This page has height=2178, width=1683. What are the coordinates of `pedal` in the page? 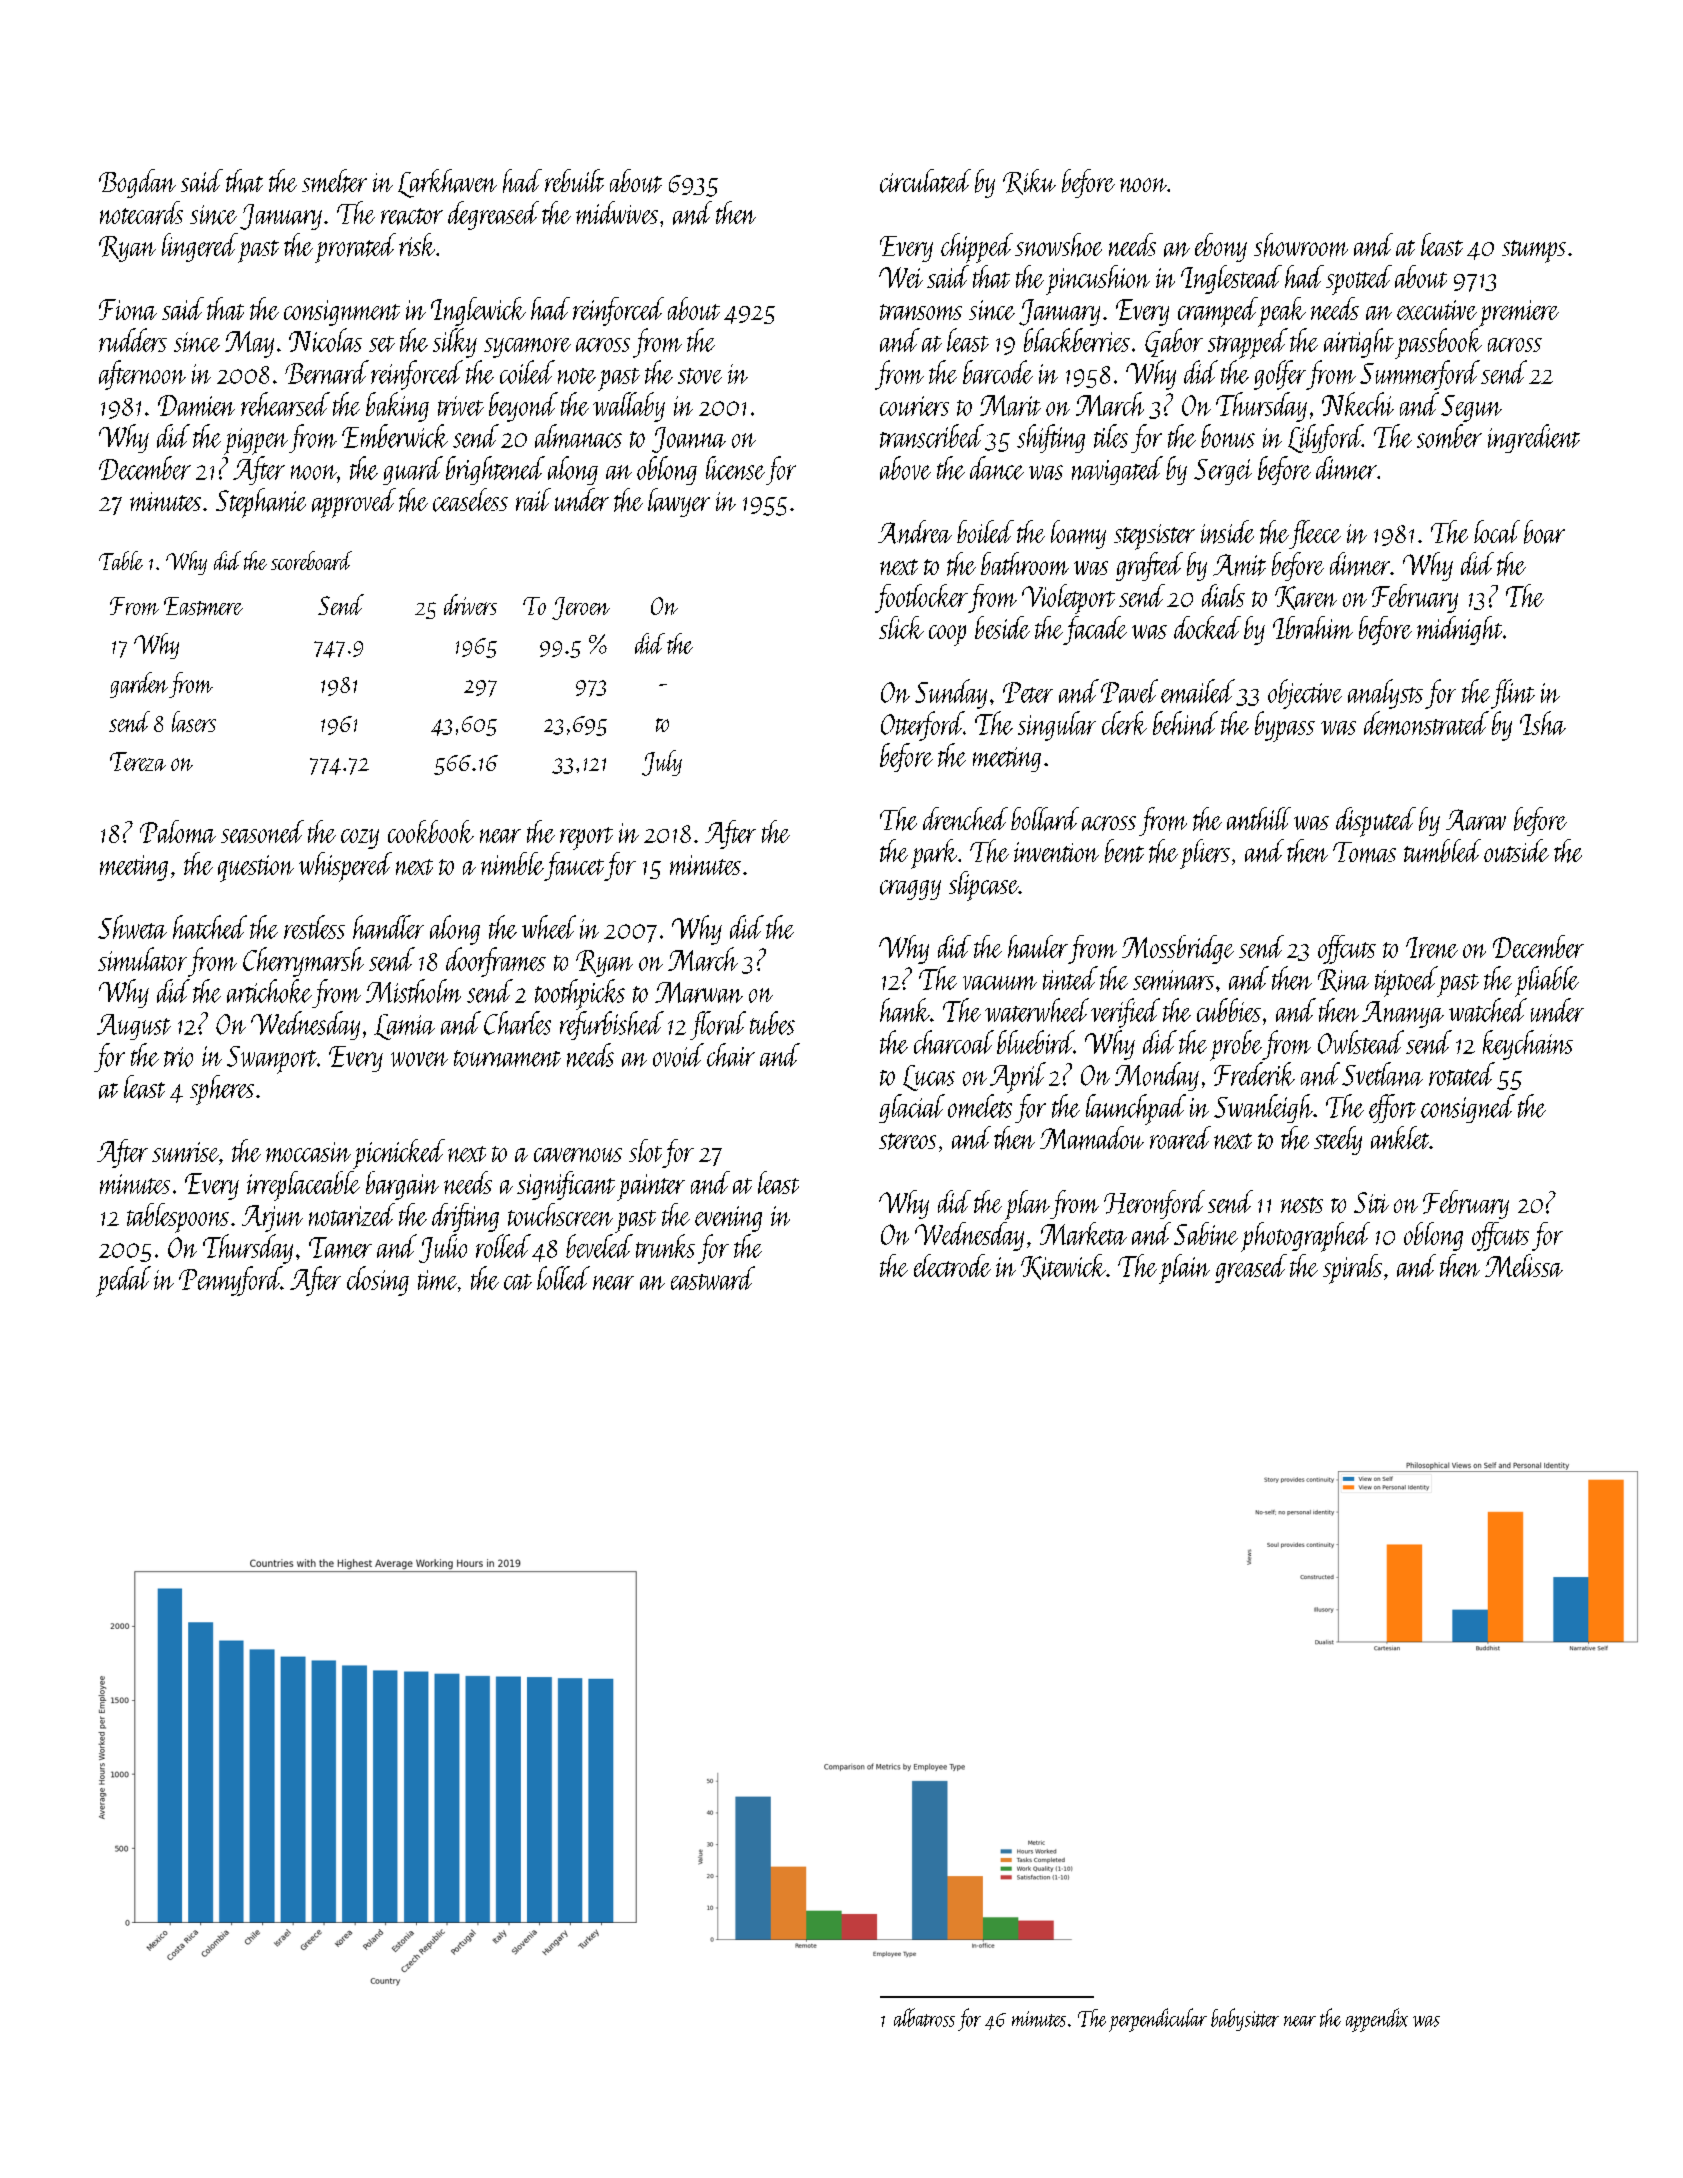 It's located at (123, 1281).
